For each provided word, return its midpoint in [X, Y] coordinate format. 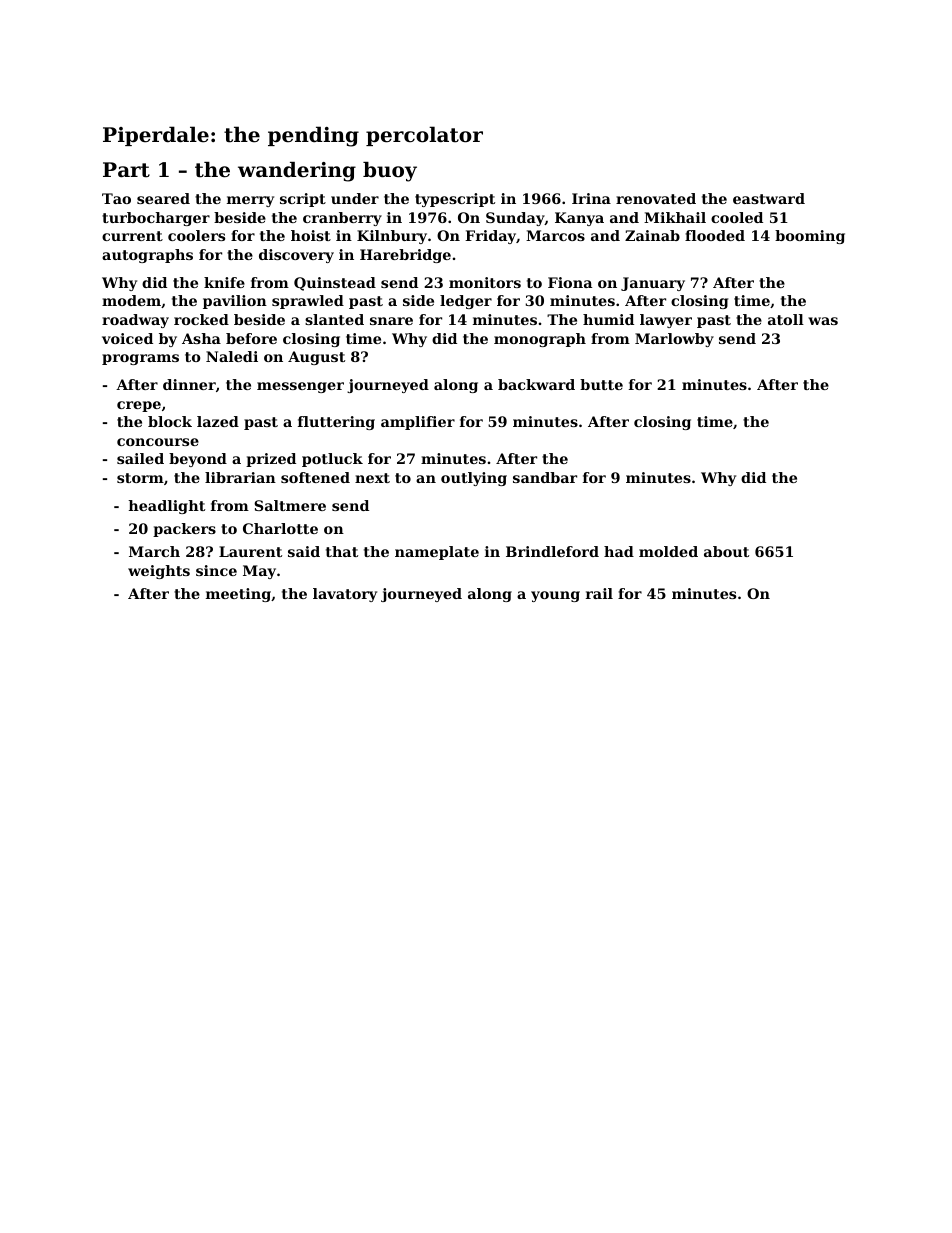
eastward [769, 198]
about [726, 551]
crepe [139, 406]
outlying [474, 479]
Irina [591, 198]
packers [184, 530]
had [619, 551]
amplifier [418, 423]
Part [126, 170]
